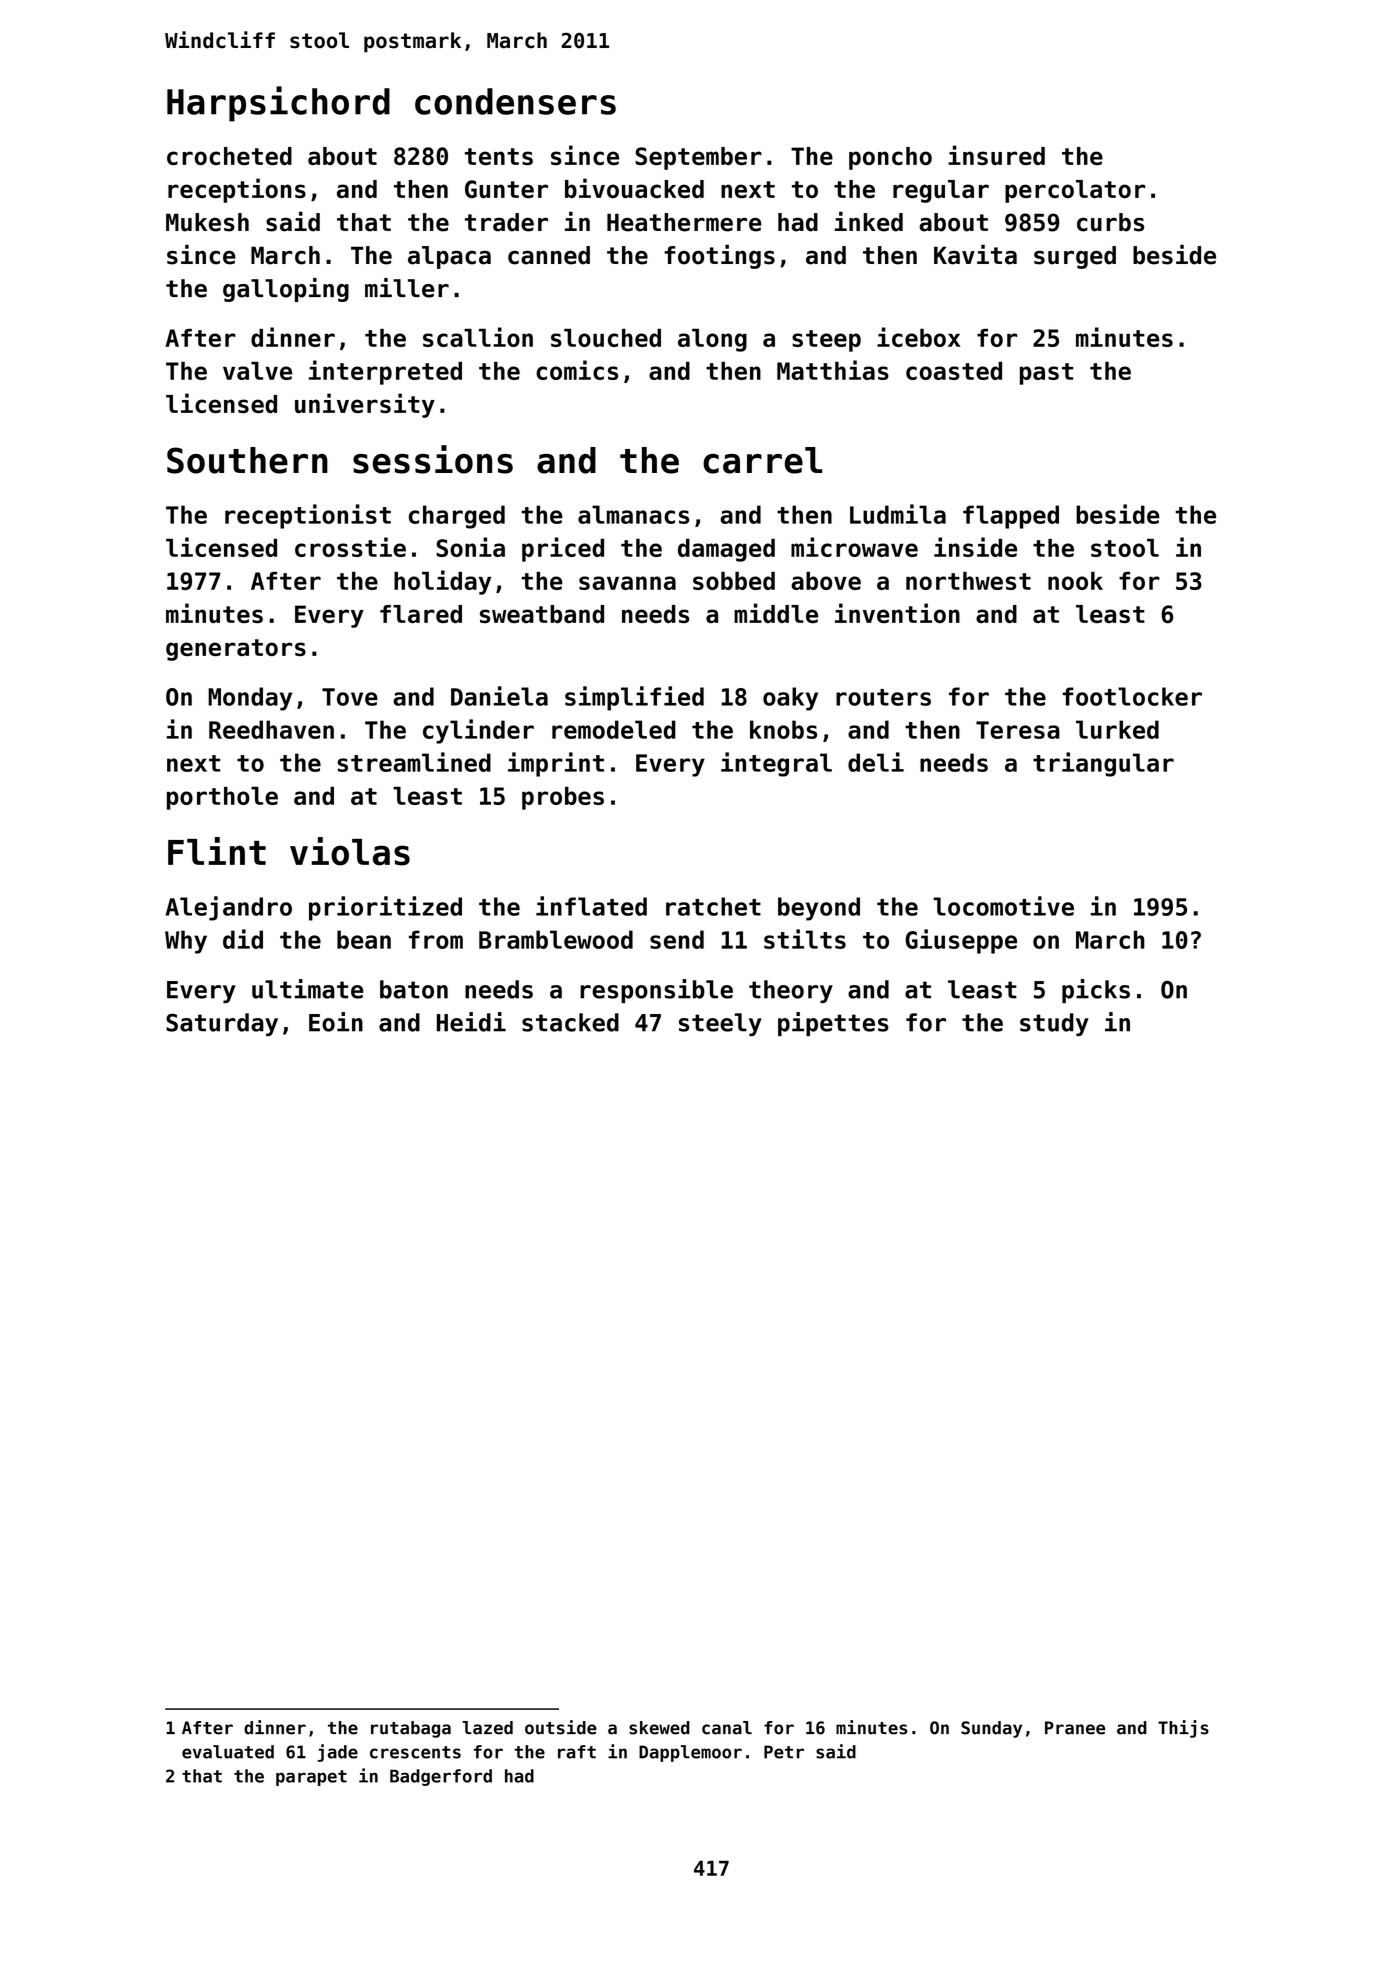 The image size is (1386, 1969). I want to click on remodeled, so click(614, 729).
